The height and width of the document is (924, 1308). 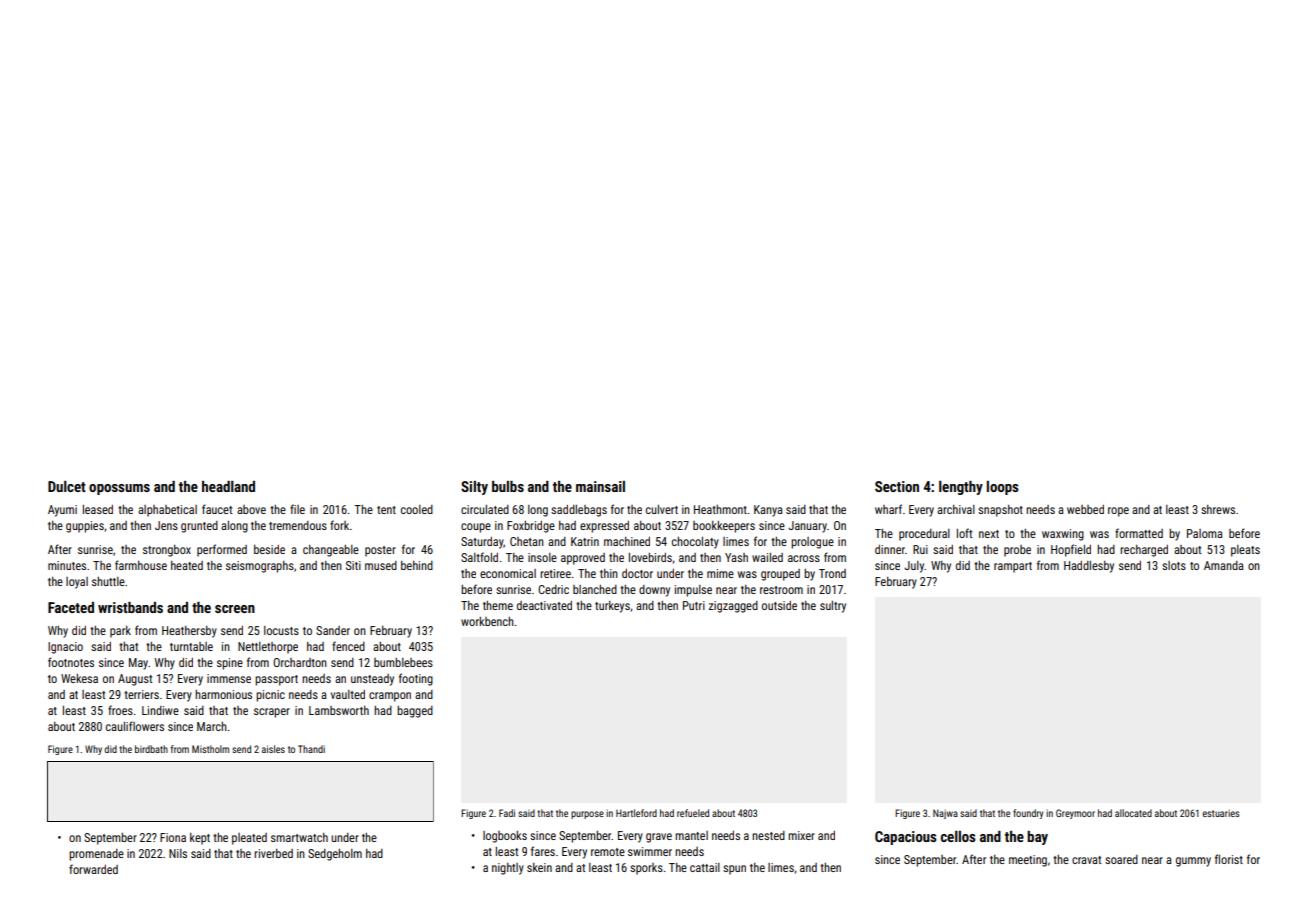 I want to click on smartwatch, so click(x=299, y=837).
